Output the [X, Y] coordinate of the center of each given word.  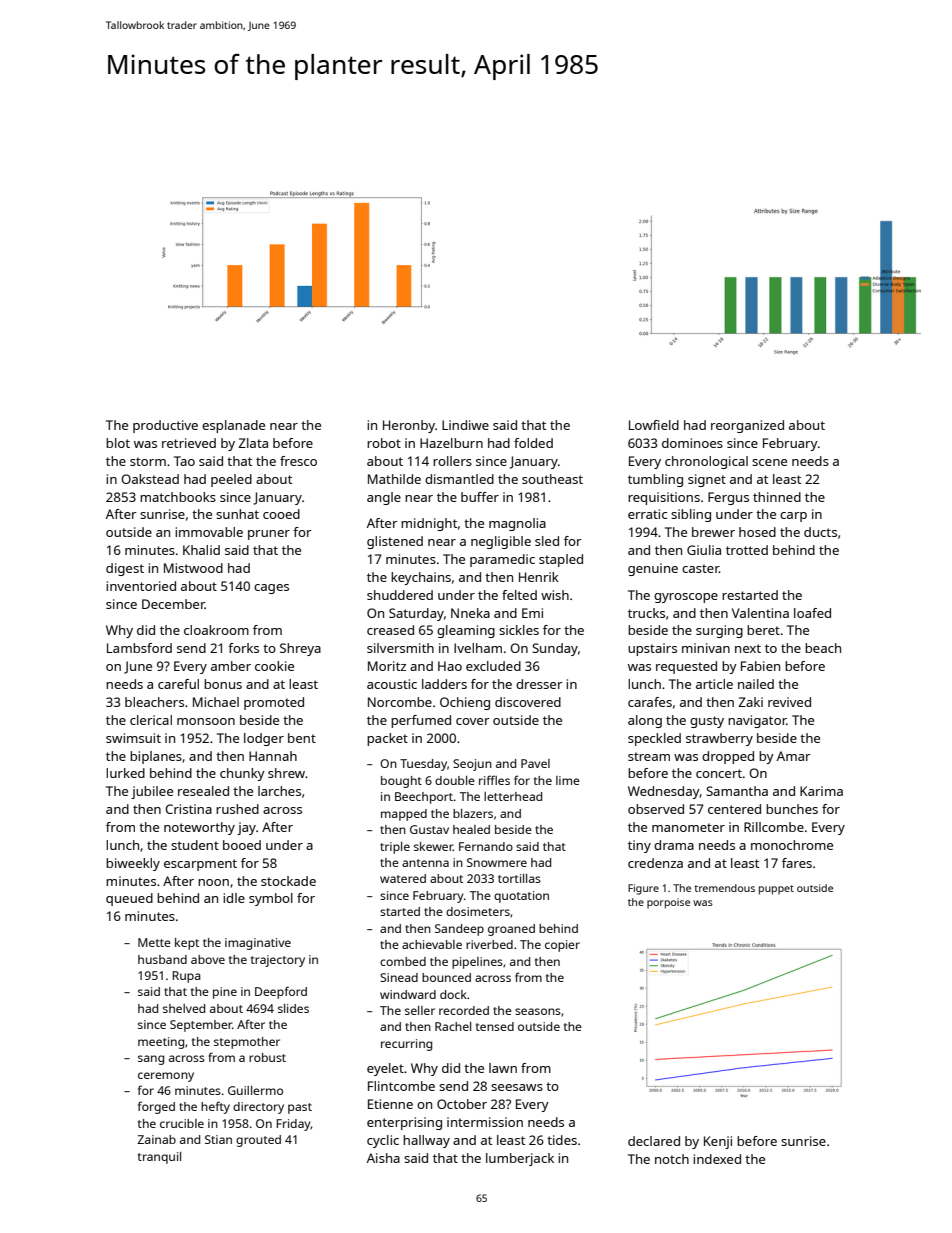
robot [384, 443]
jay [246, 828]
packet [387, 739]
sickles [519, 630]
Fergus [728, 498]
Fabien [760, 666]
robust [267, 1057]
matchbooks [178, 497]
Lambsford [139, 648]
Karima [821, 791]
